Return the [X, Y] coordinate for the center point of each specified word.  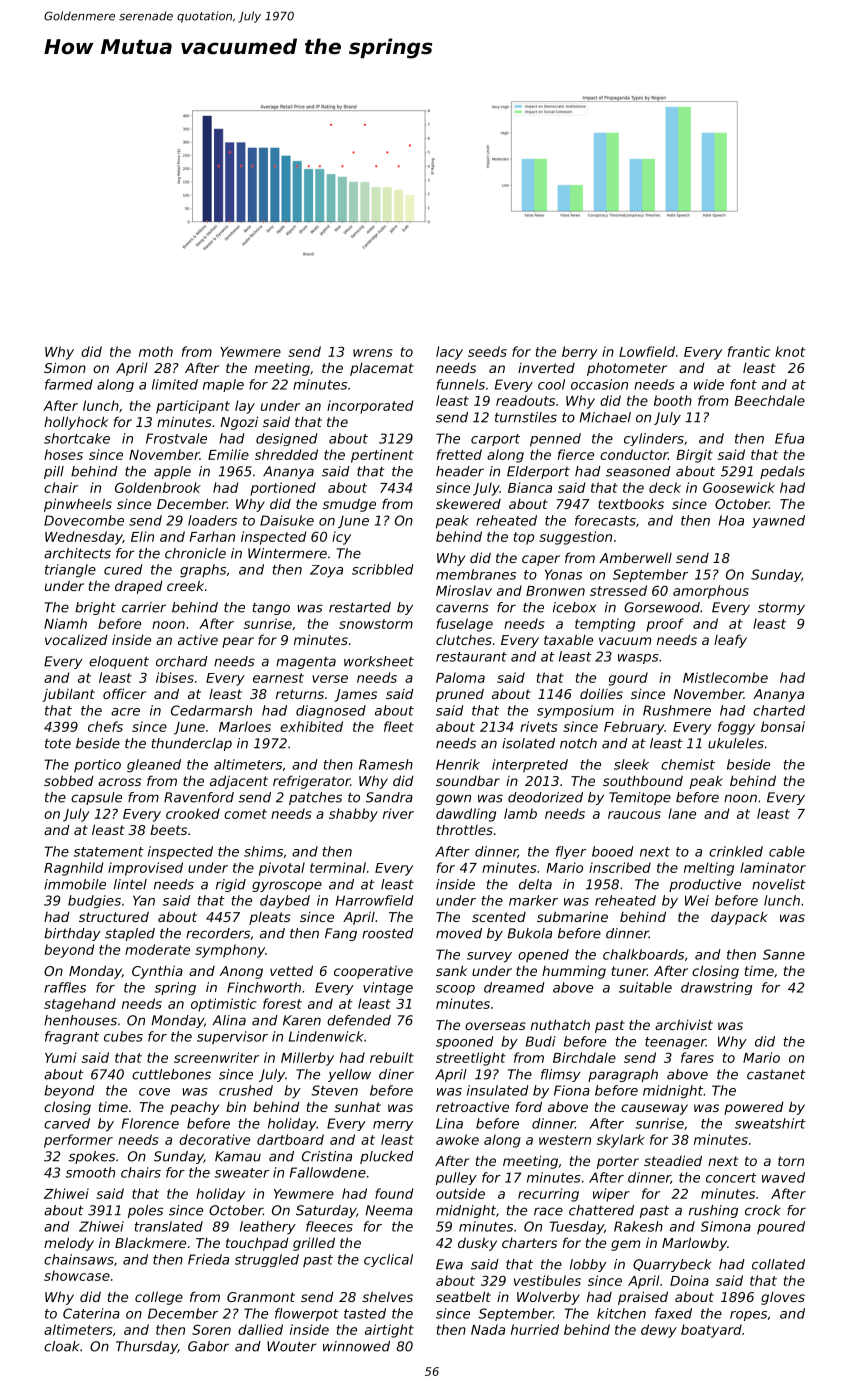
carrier [144, 607]
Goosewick [739, 487]
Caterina [91, 1313]
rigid [231, 885]
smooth [90, 1172]
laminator [773, 867]
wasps [638, 659]
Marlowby [694, 1244]
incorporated [370, 407]
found [394, 1193]
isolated [528, 743]
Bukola [530, 933]
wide [709, 384]
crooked [193, 813]
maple [223, 385]
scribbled [383, 569]
